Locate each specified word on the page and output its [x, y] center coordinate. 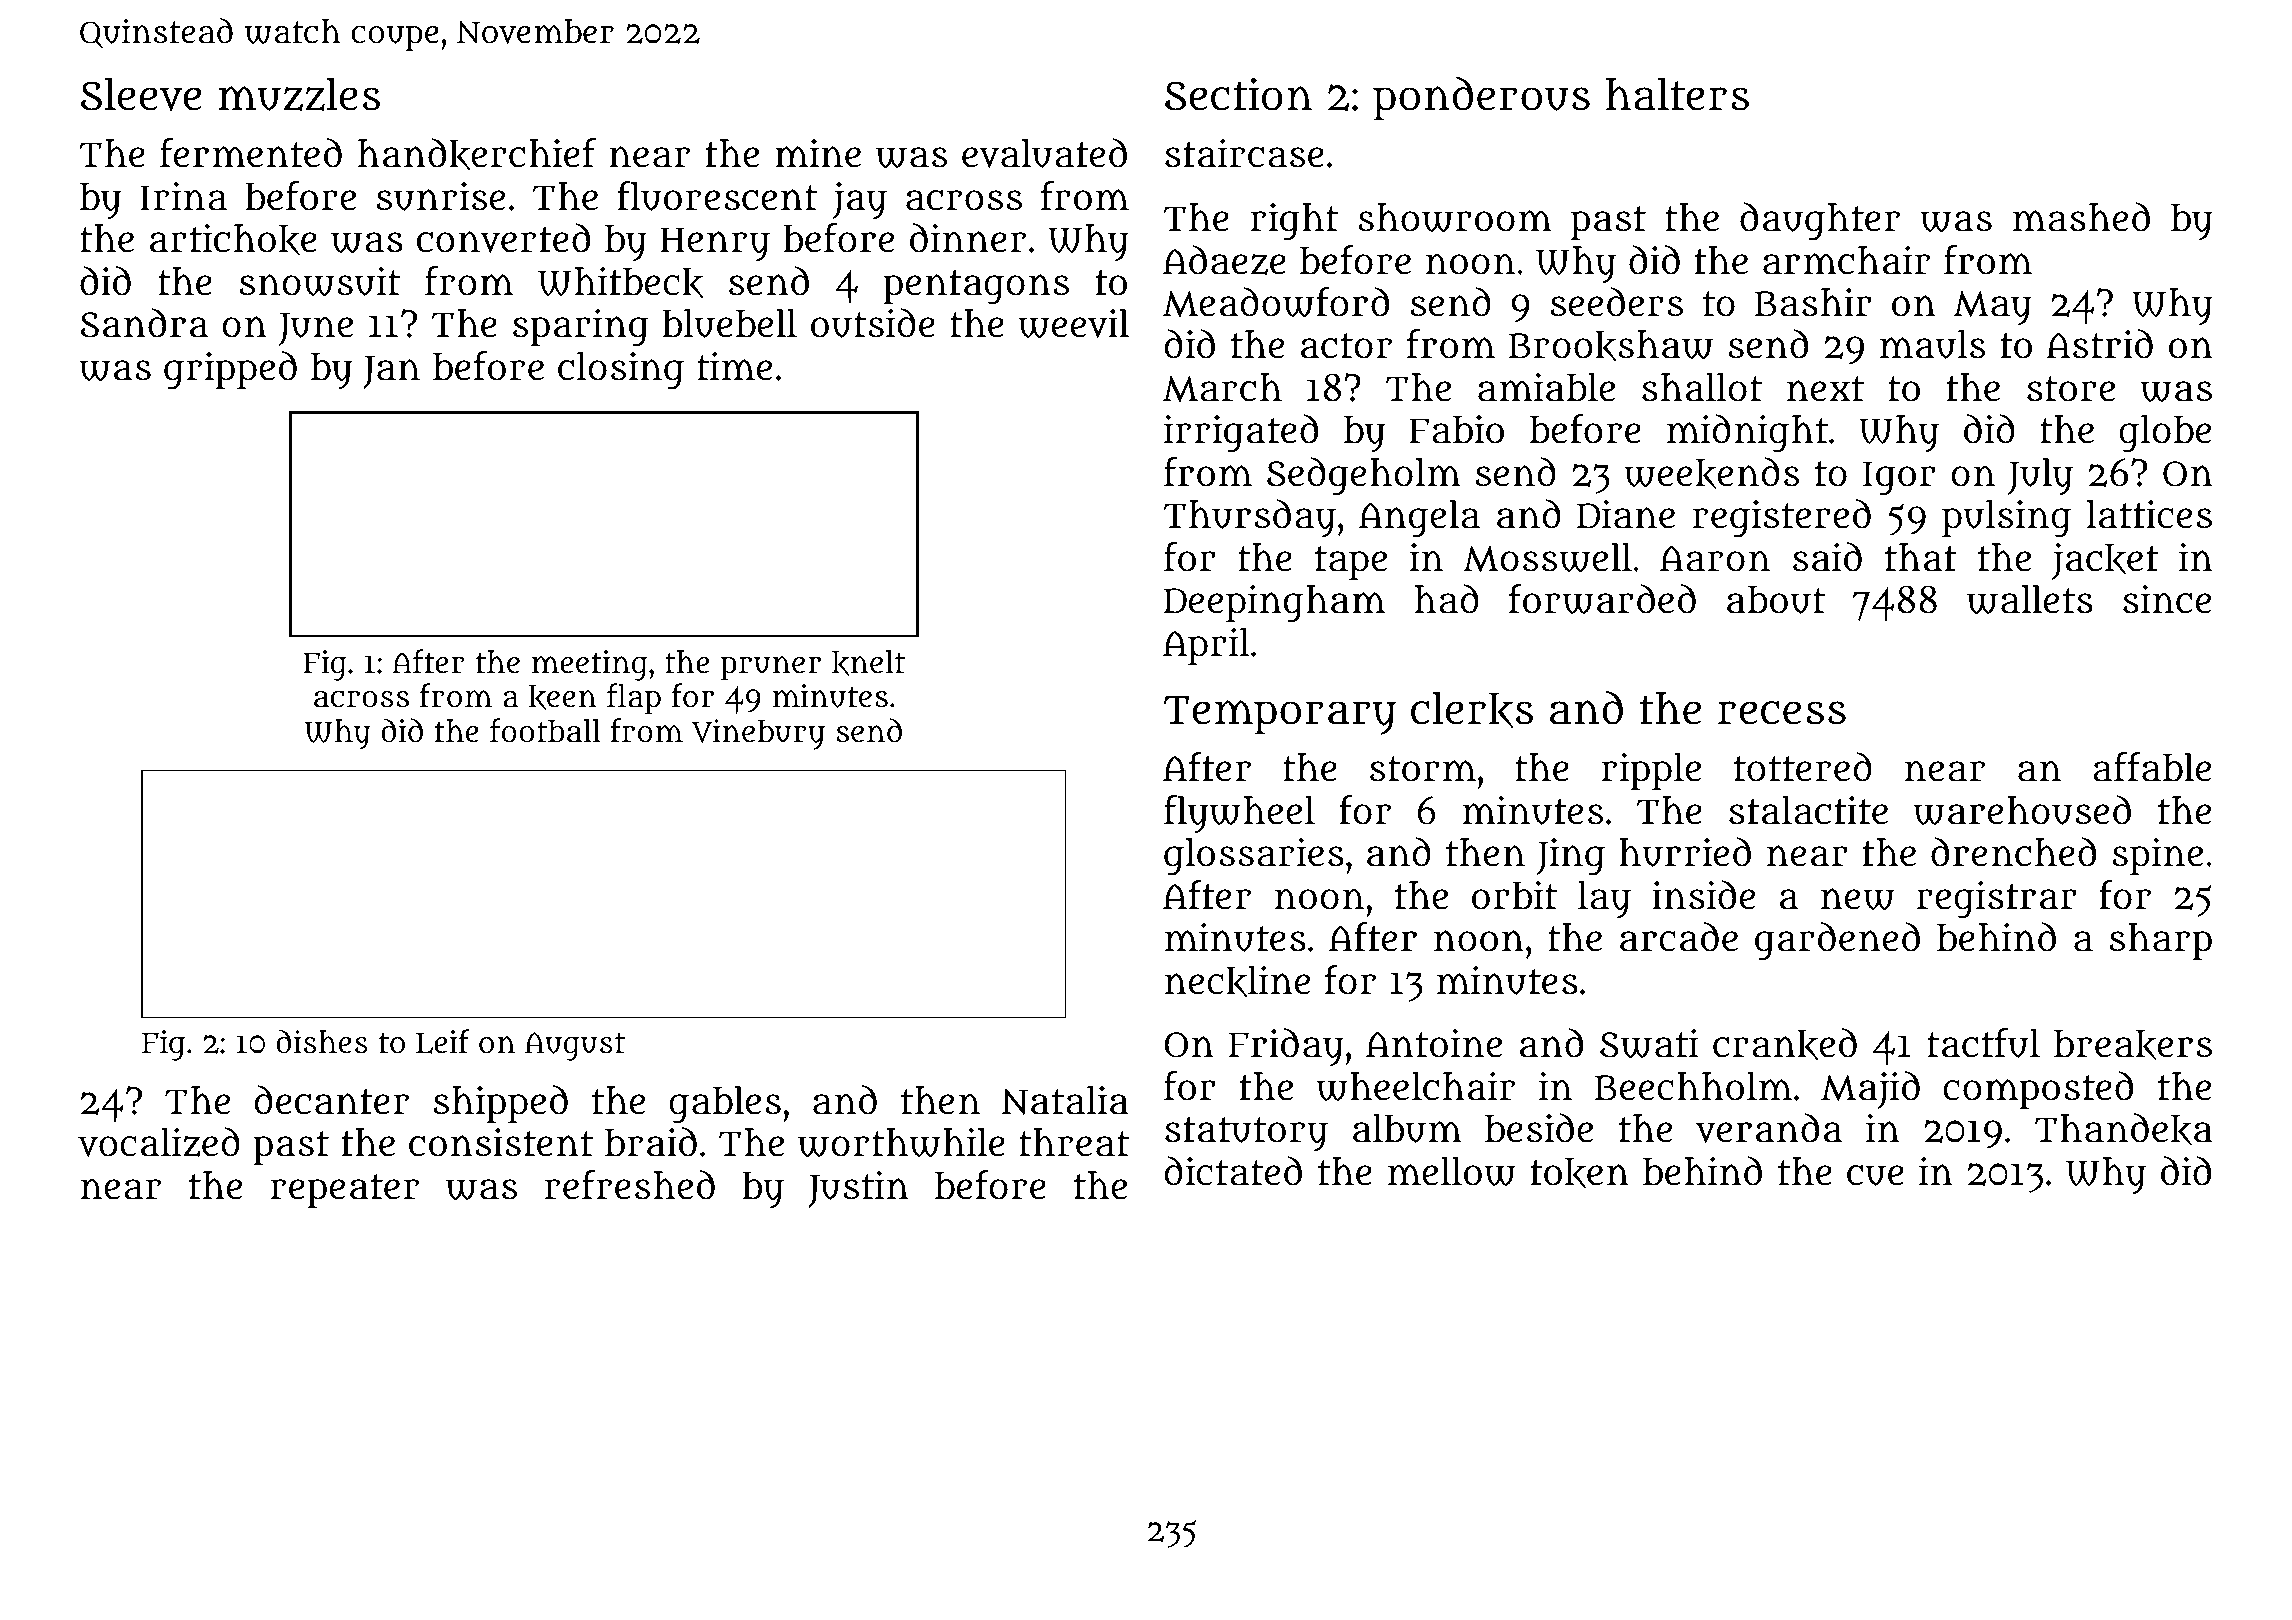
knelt [868, 663]
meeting [590, 665]
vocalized [159, 1142]
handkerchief [477, 154]
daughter [1820, 221]
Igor [1899, 478]
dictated [1233, 1171]
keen [563, 697]
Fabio [1456, 429]
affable [2152, 767]
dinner [968, 238]
